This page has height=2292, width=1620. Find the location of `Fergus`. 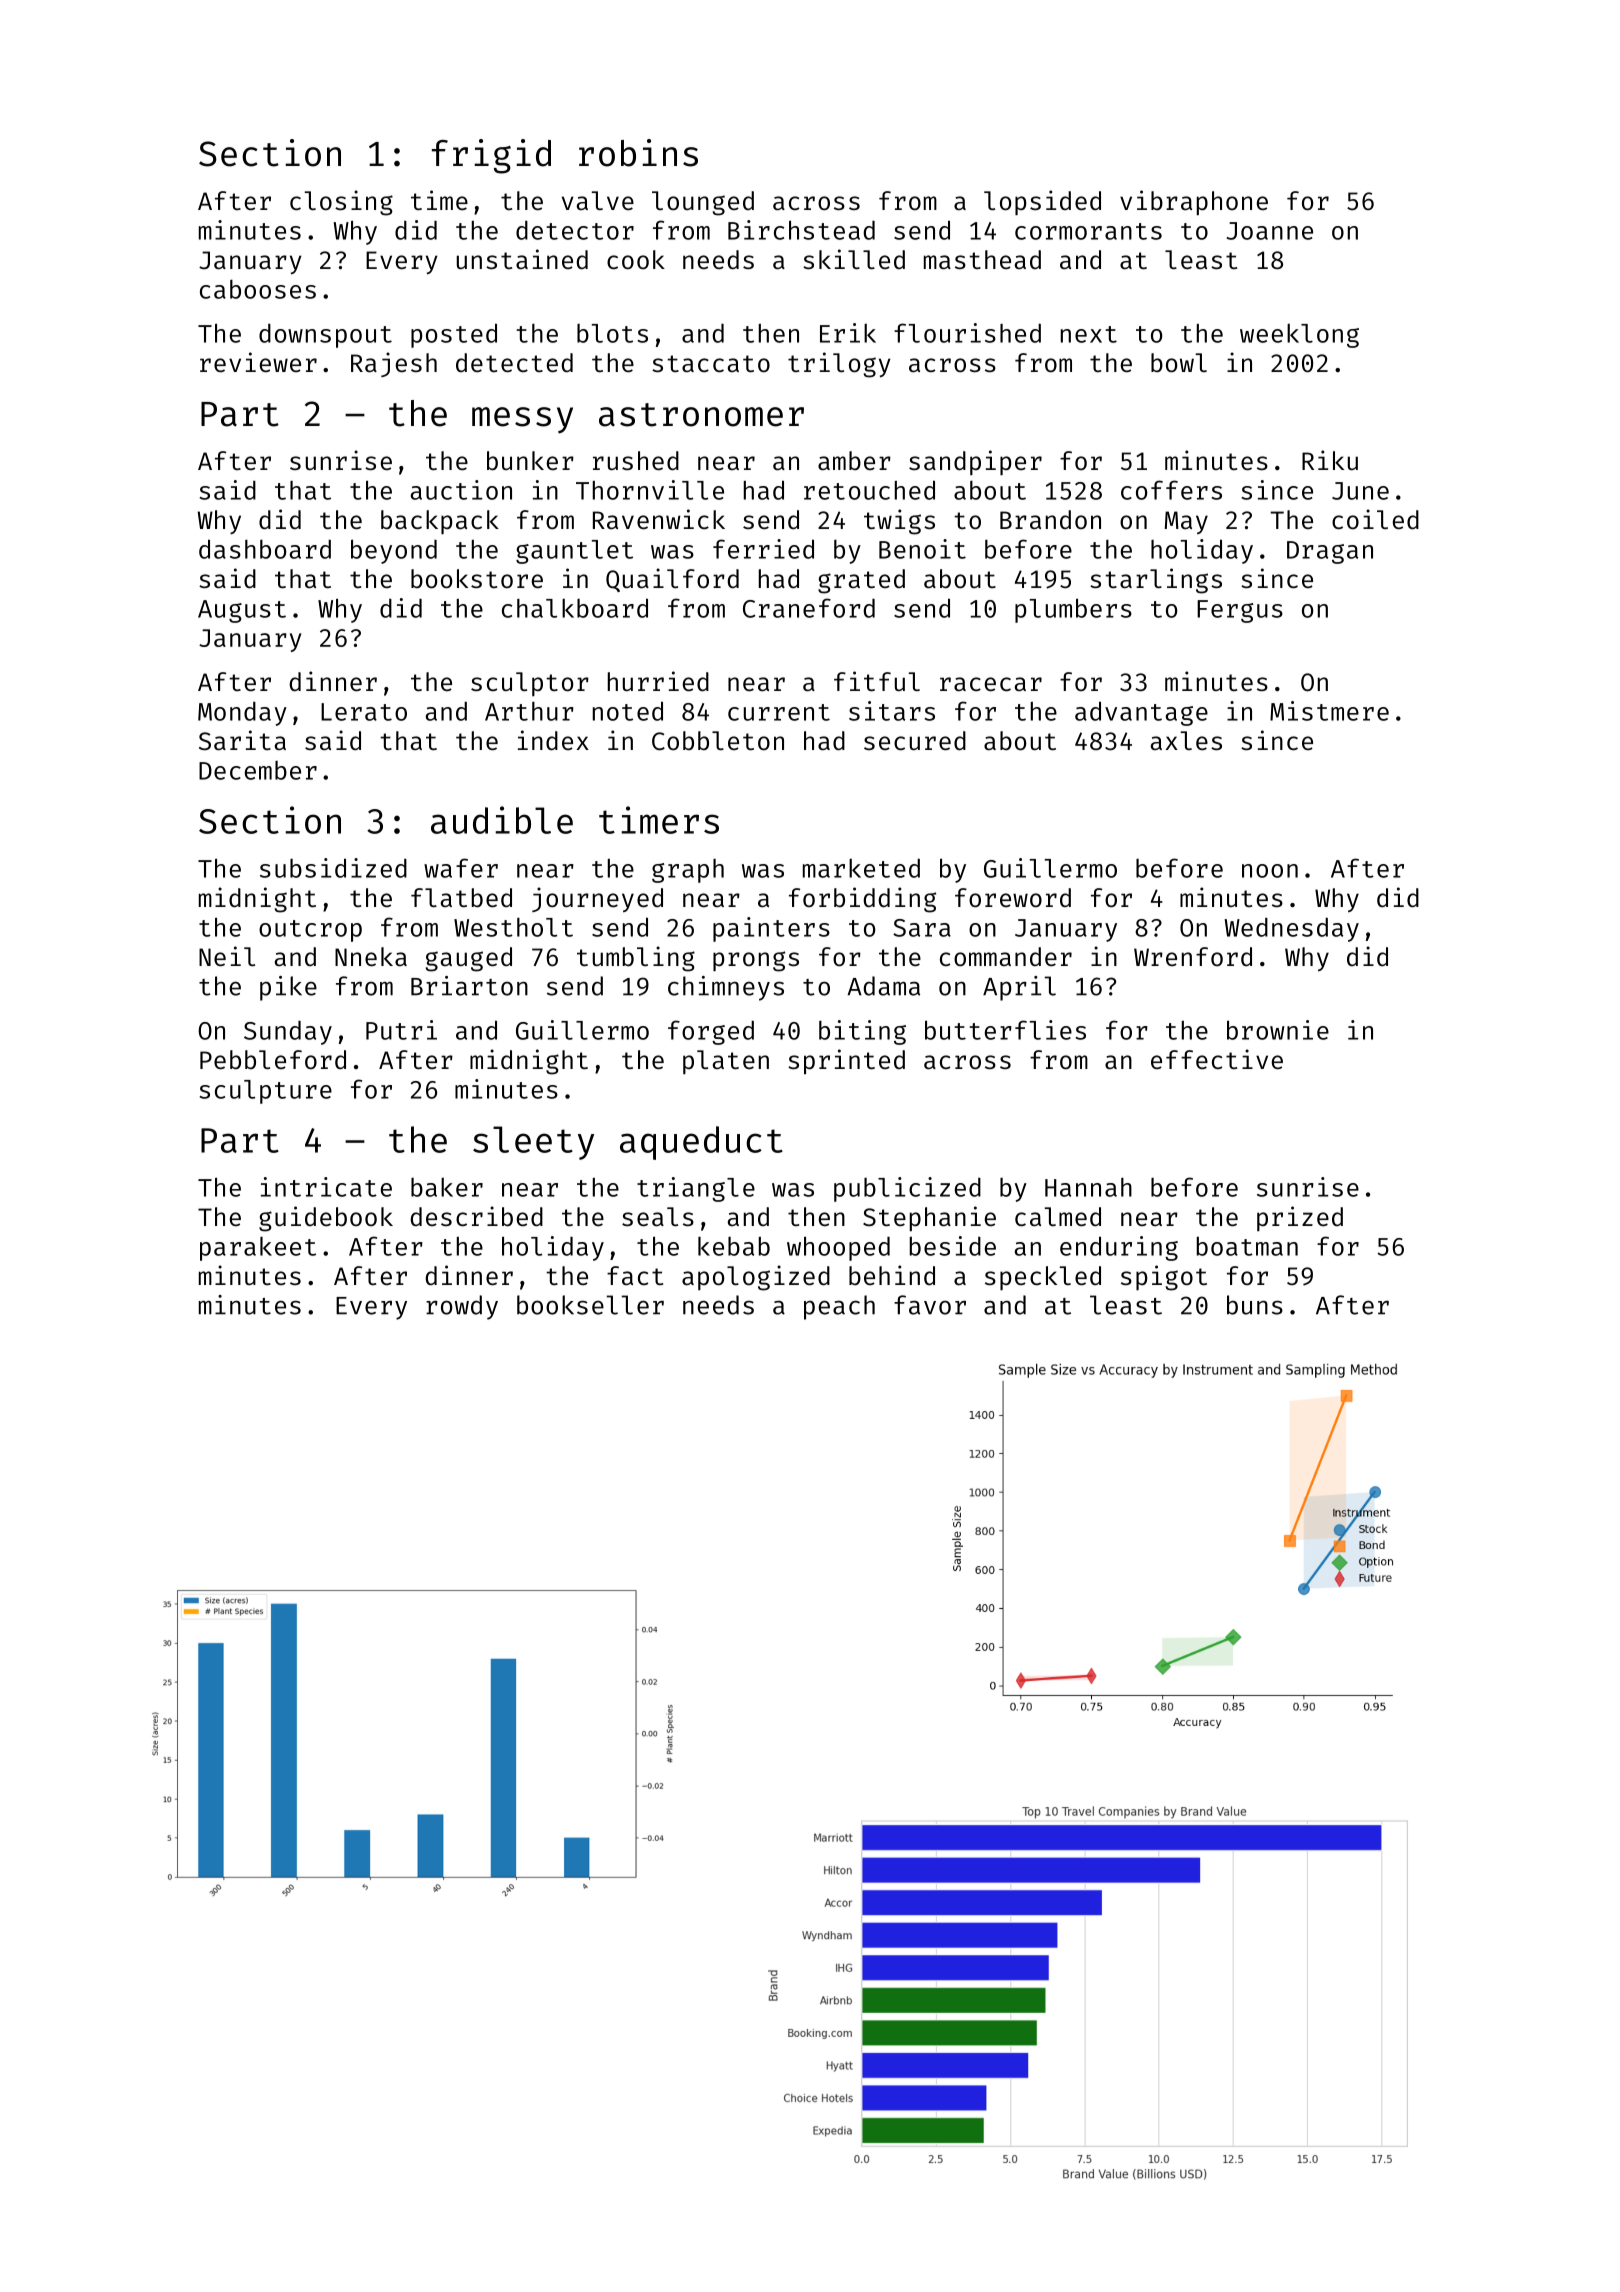

Fergus is located at coordinates (1240, 611).
